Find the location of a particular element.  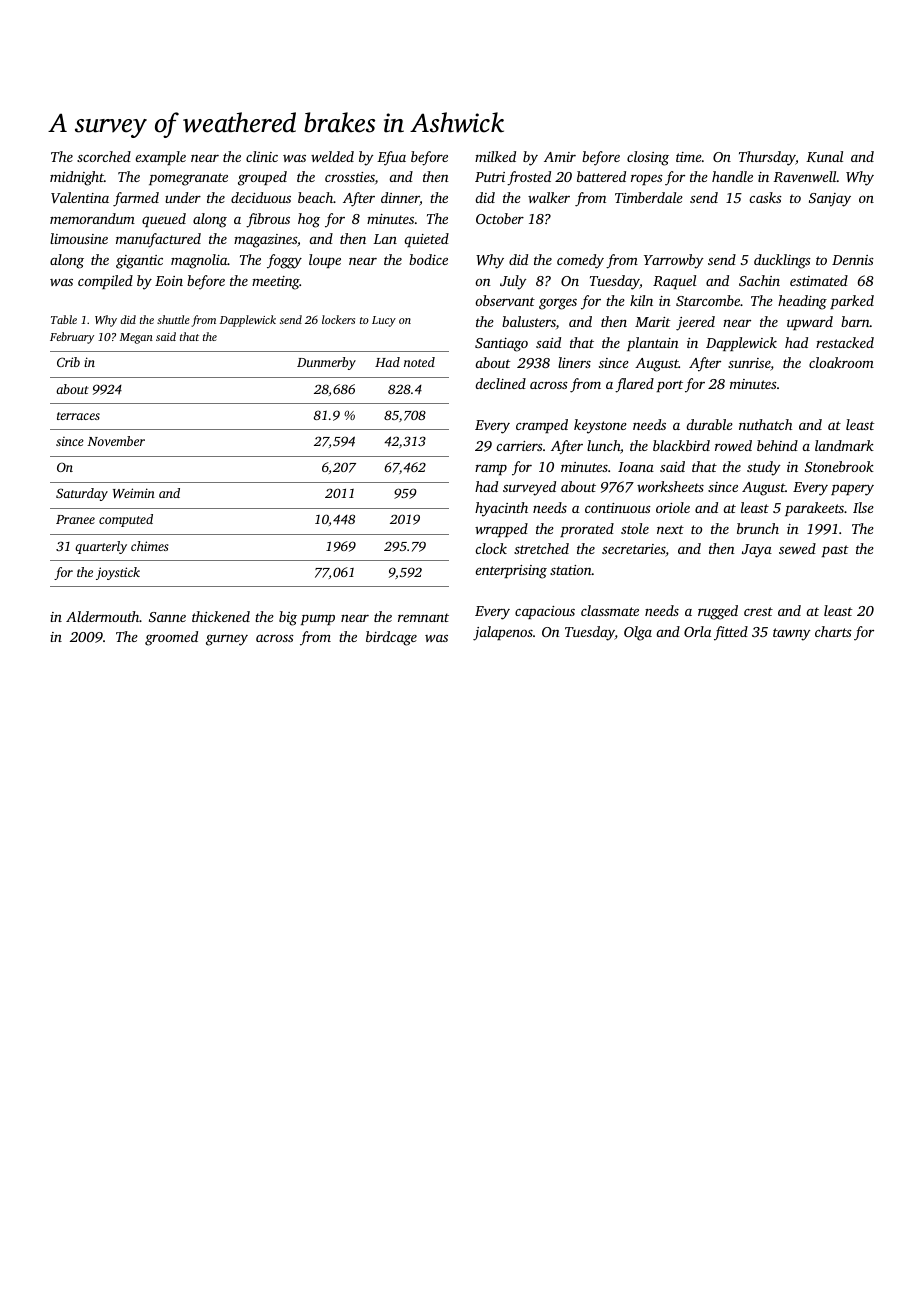

quarterly is located at coordinates (101, 547).
